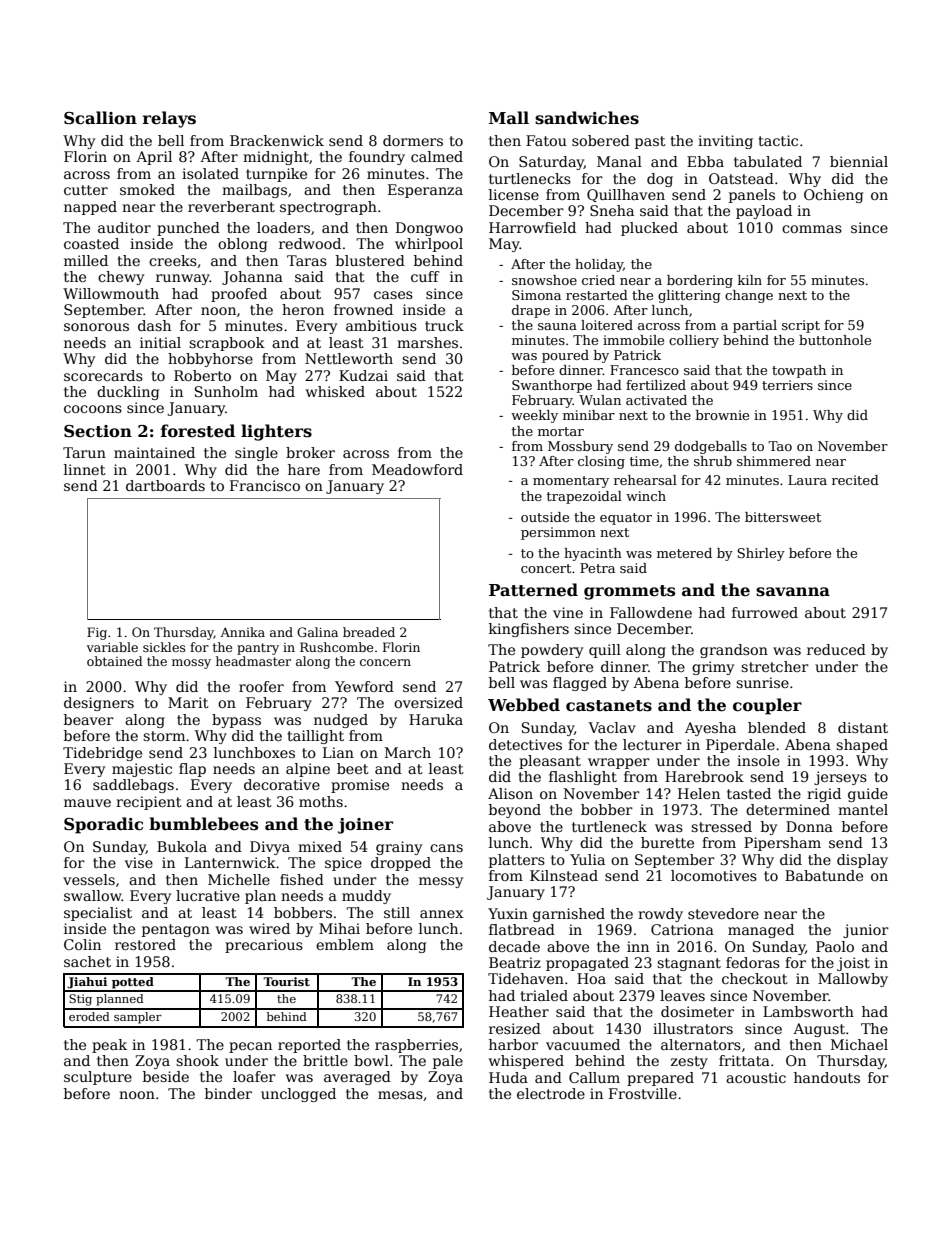  Describe the element at coordinates (765, 612) in the screenshot. I see `furrowed` at that location.
